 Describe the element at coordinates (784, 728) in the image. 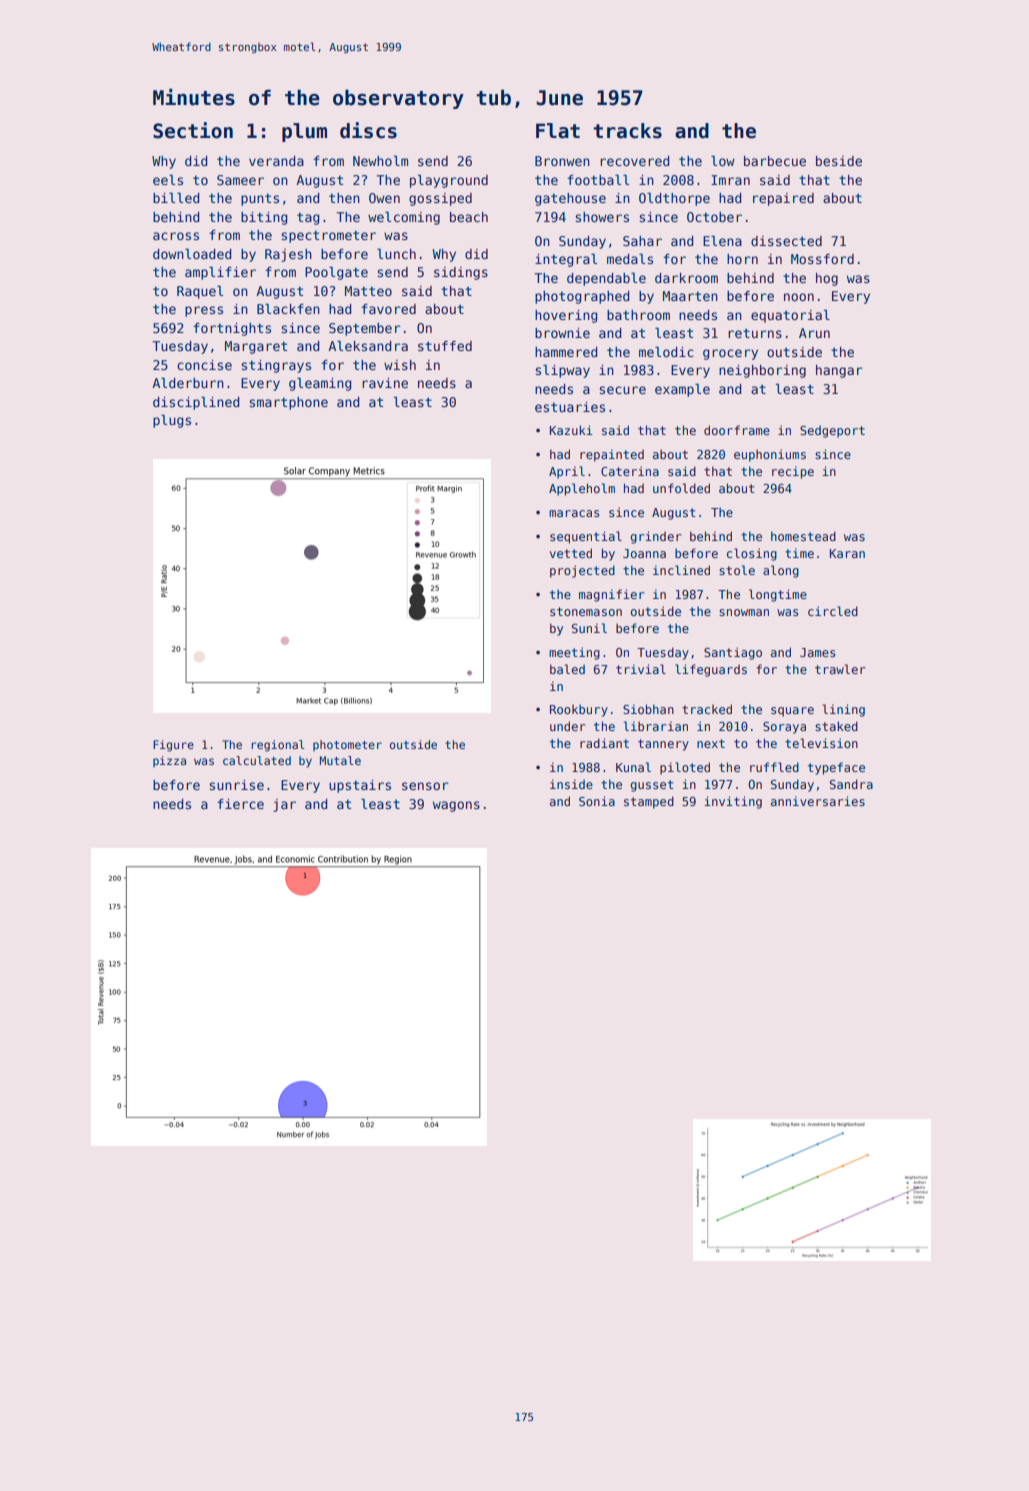

I see `Soraya` at that location.
